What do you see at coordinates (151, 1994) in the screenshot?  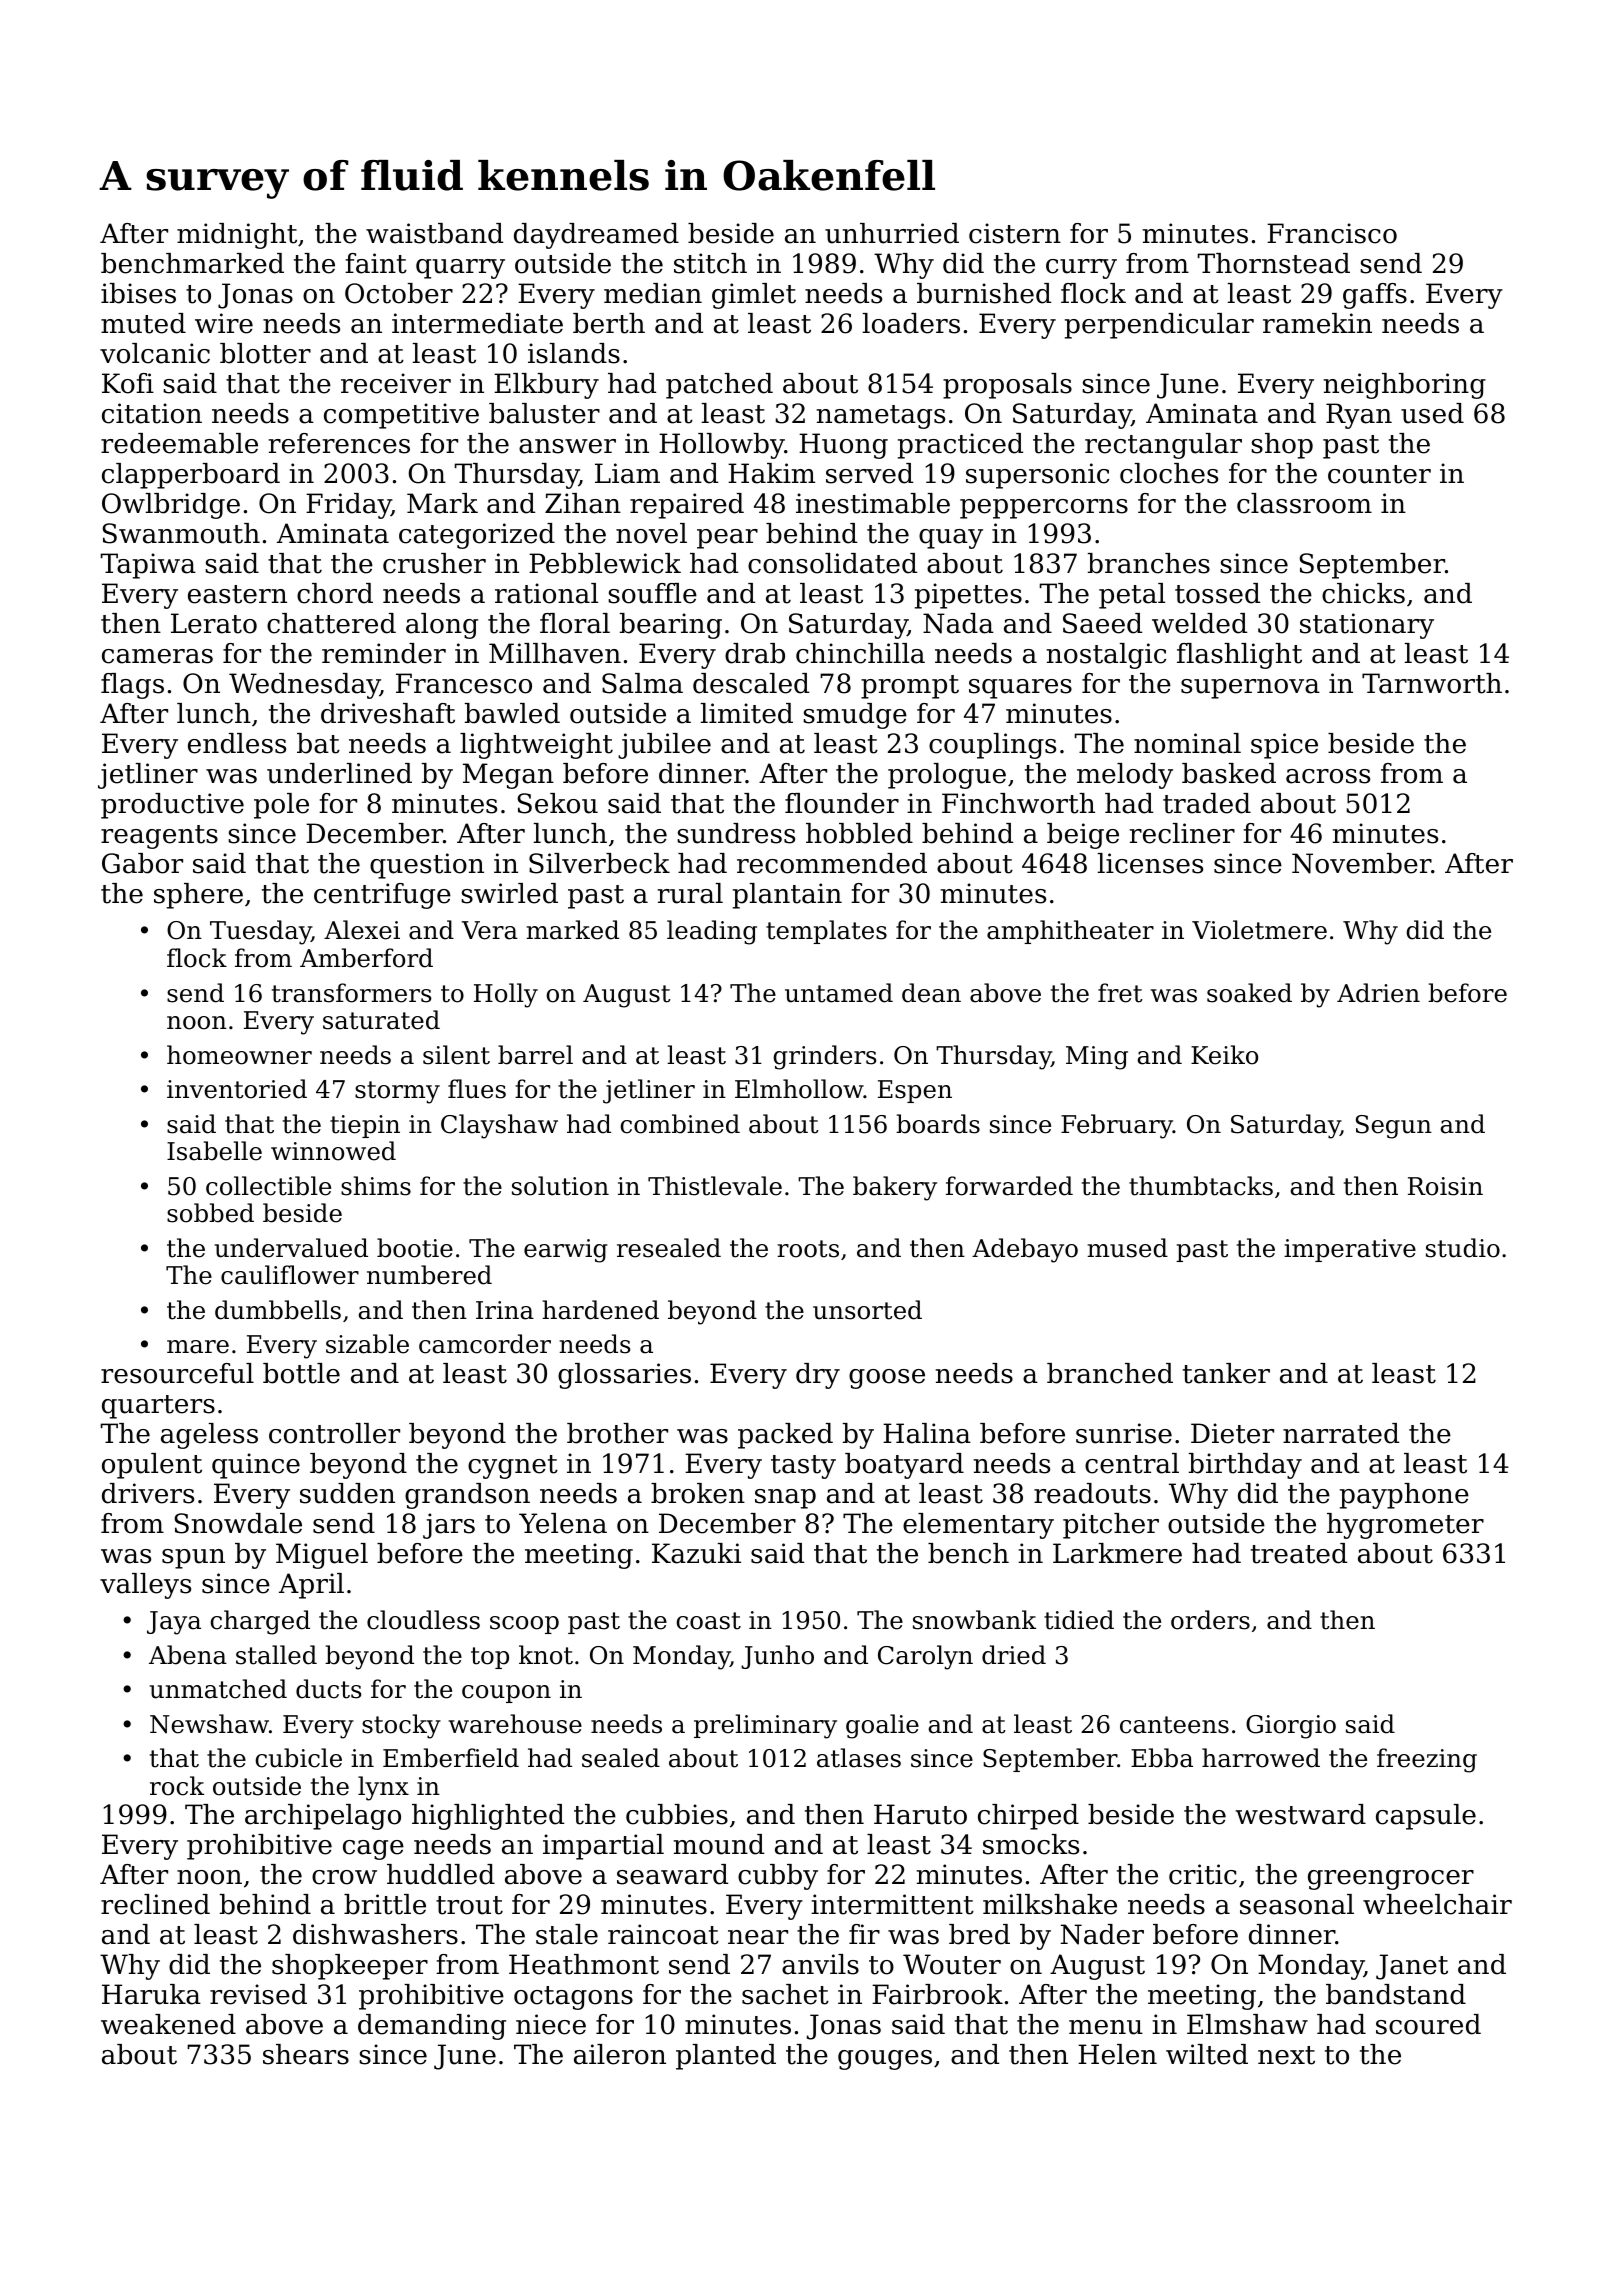 I see `Haruka` at bounding box center [151, 1994].
